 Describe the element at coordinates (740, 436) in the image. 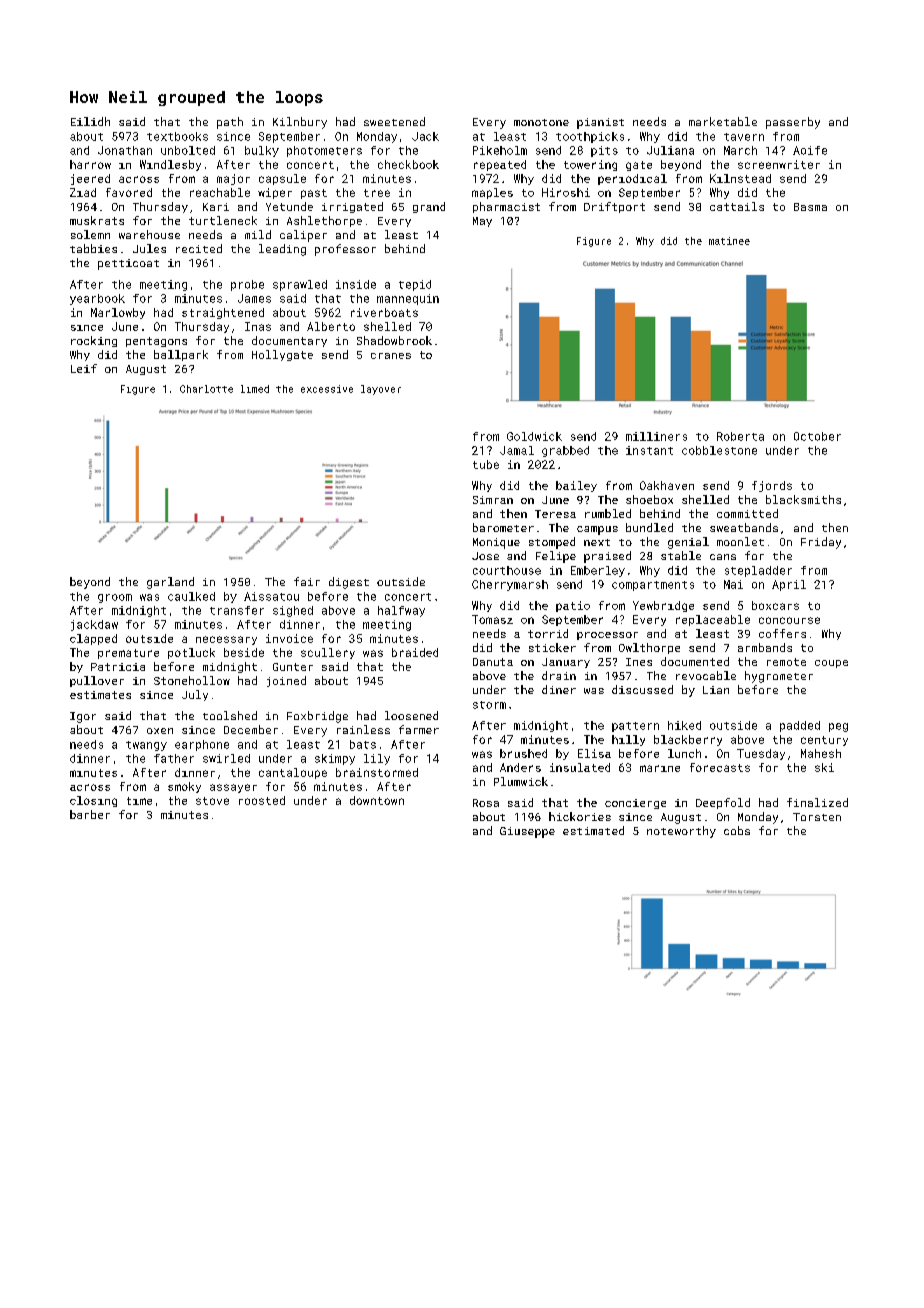

I see `Roberta` at that location.
